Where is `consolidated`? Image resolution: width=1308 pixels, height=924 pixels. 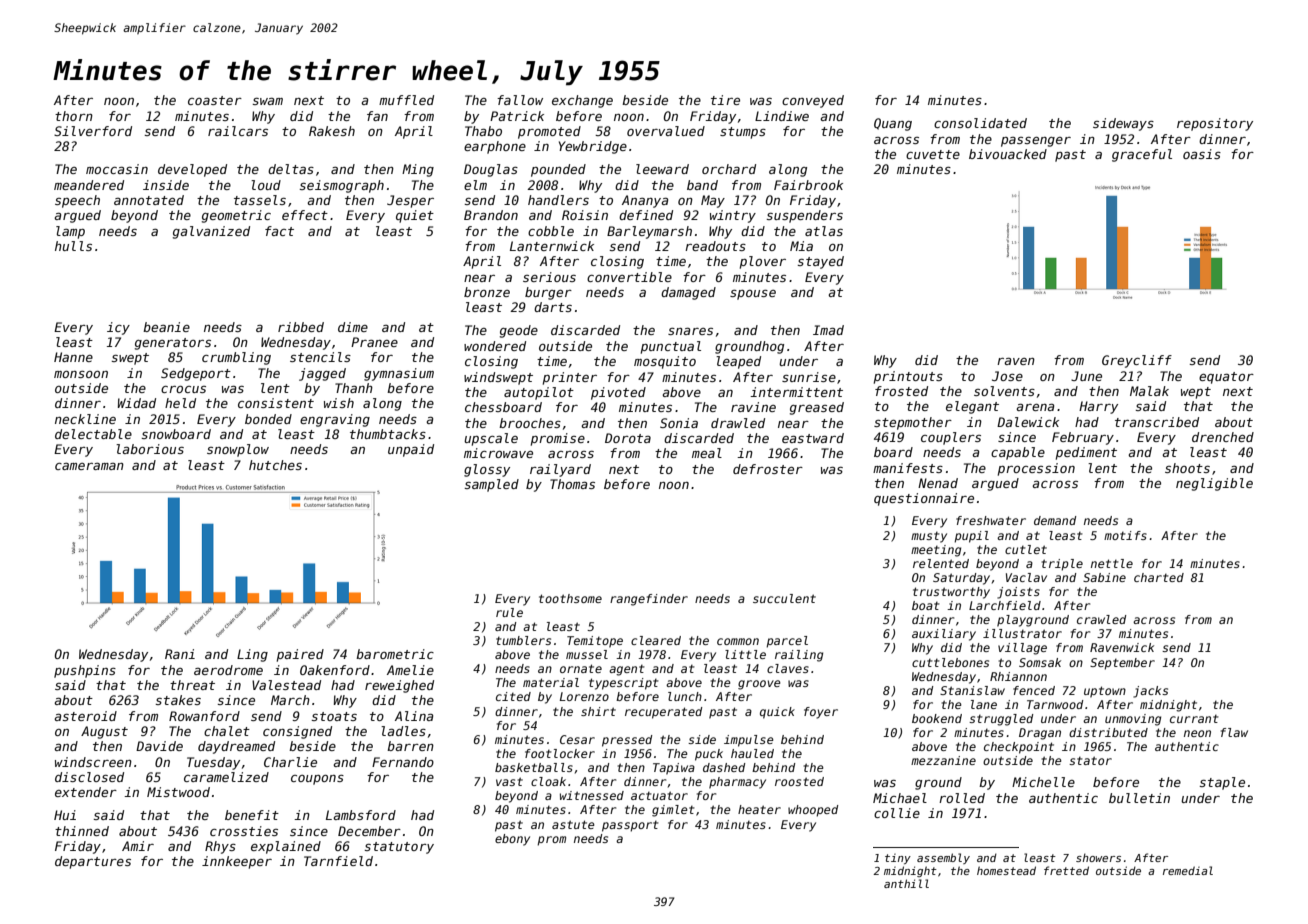 consolidated is located at coordinates (980, 123).
